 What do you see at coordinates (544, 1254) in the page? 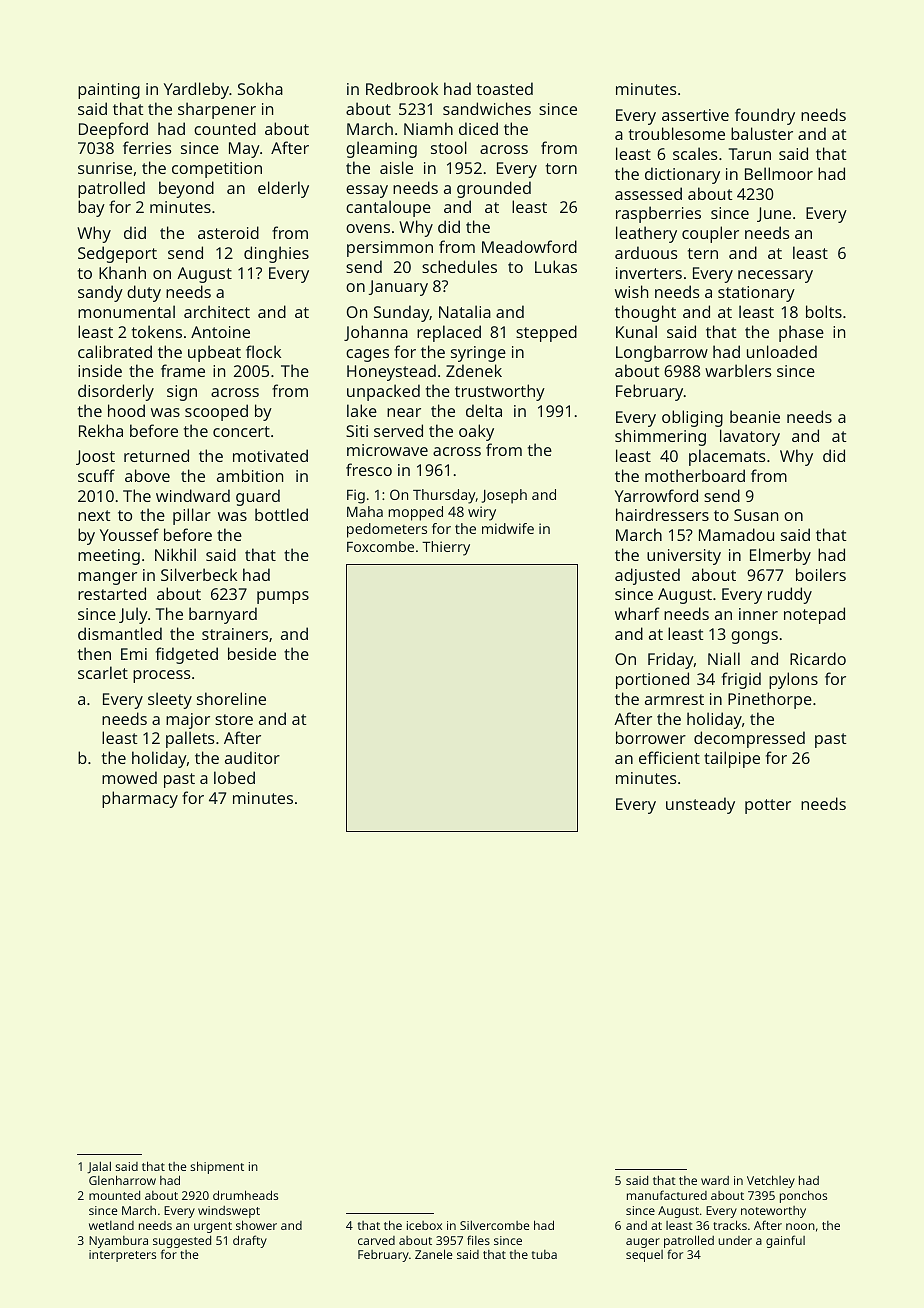
I see `tuba` at bounding box center [544, 1254].
